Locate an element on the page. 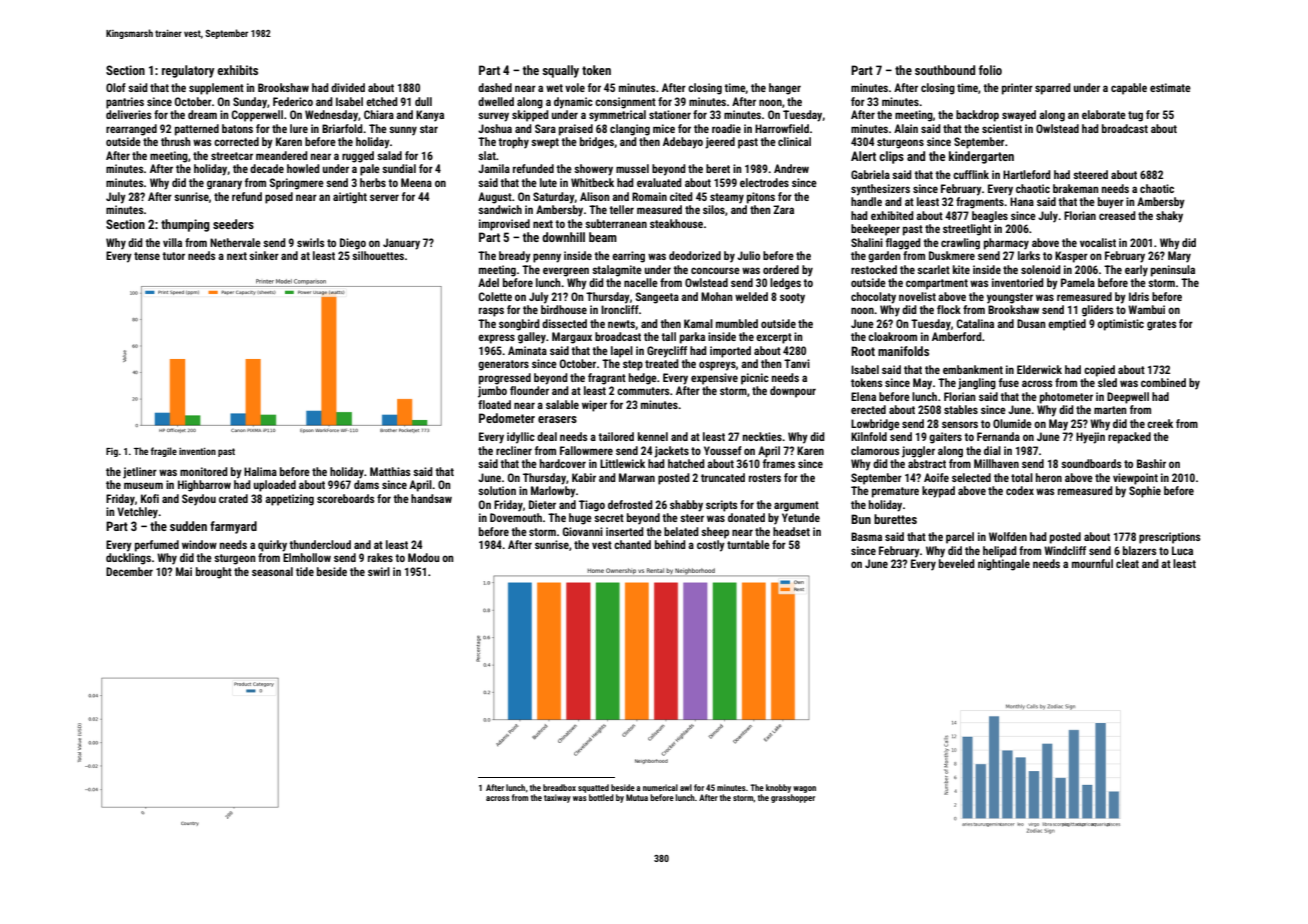 The image size is (1308, 924). hanger is located at coordinates (785, 89).
